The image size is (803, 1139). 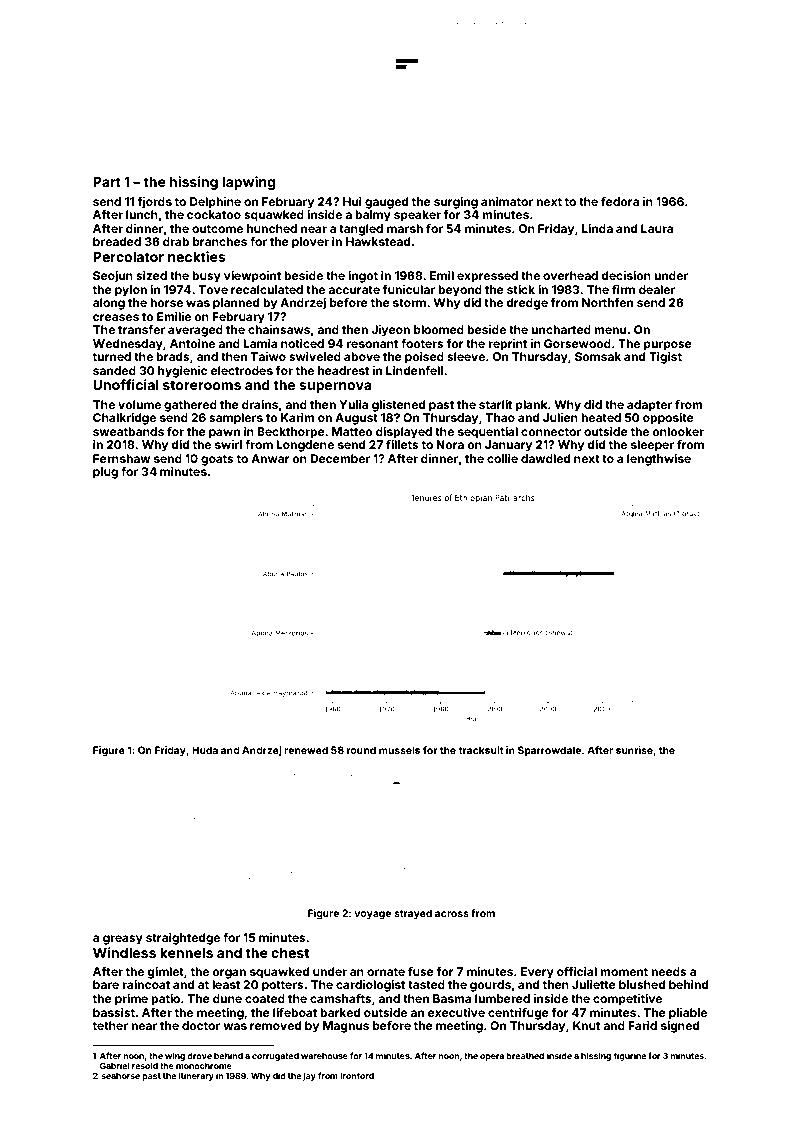 I want to click on lengthwise, so click(x=659, y=460).
